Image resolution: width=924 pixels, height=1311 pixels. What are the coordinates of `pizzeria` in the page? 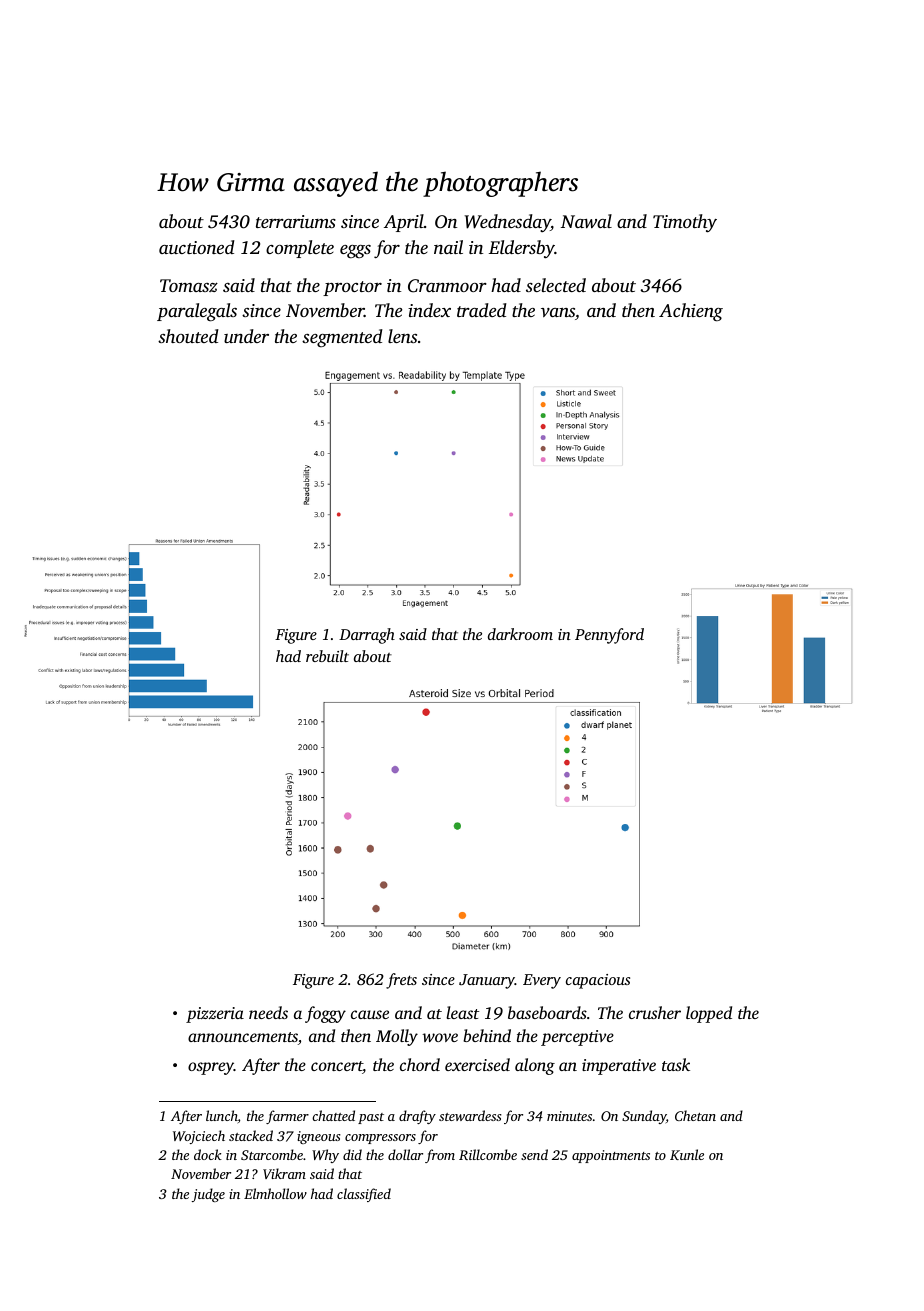 It's located at (215, 1015).
